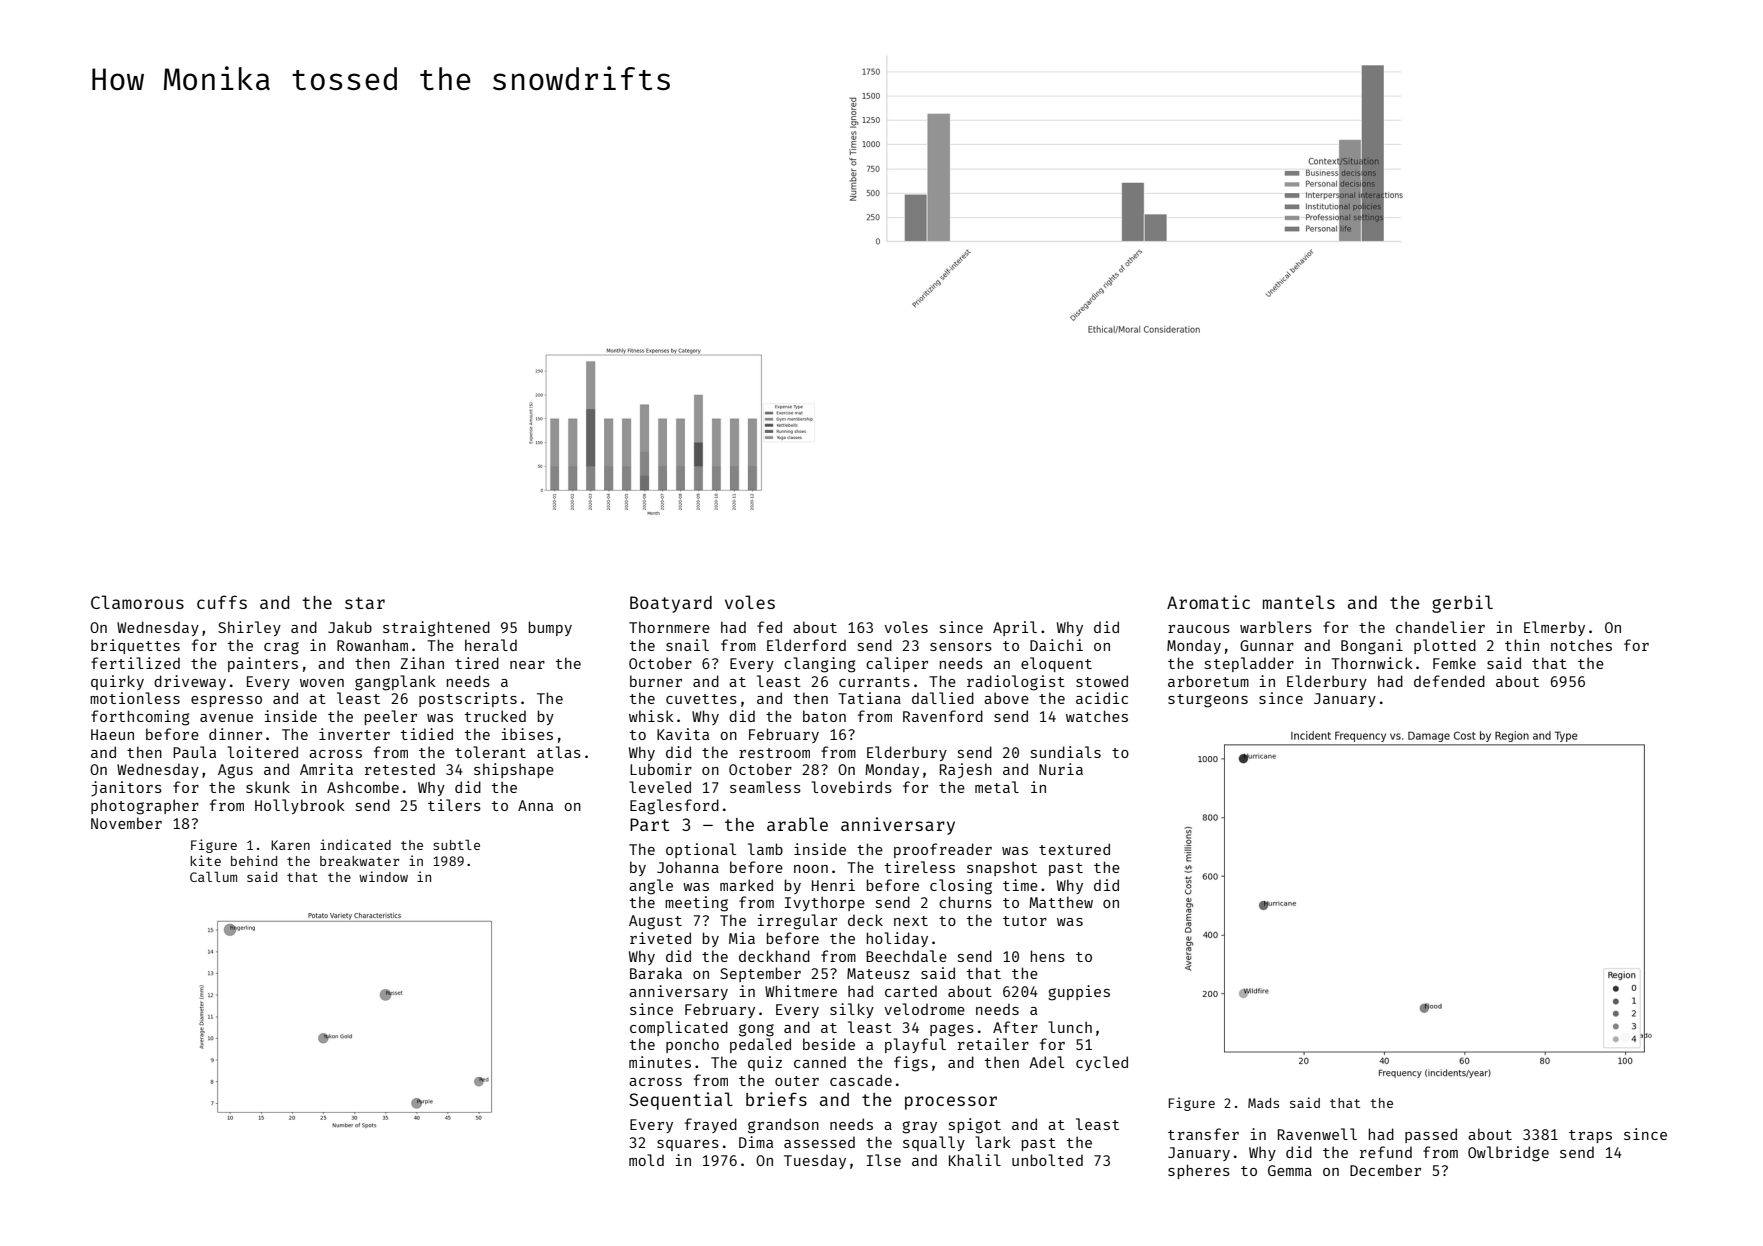 The width and height of the screenshot is (1763, 1246). What do you see at coordinates (205, 860) in the screenshot?
I see `kite` at bounding box center [205, 860].
